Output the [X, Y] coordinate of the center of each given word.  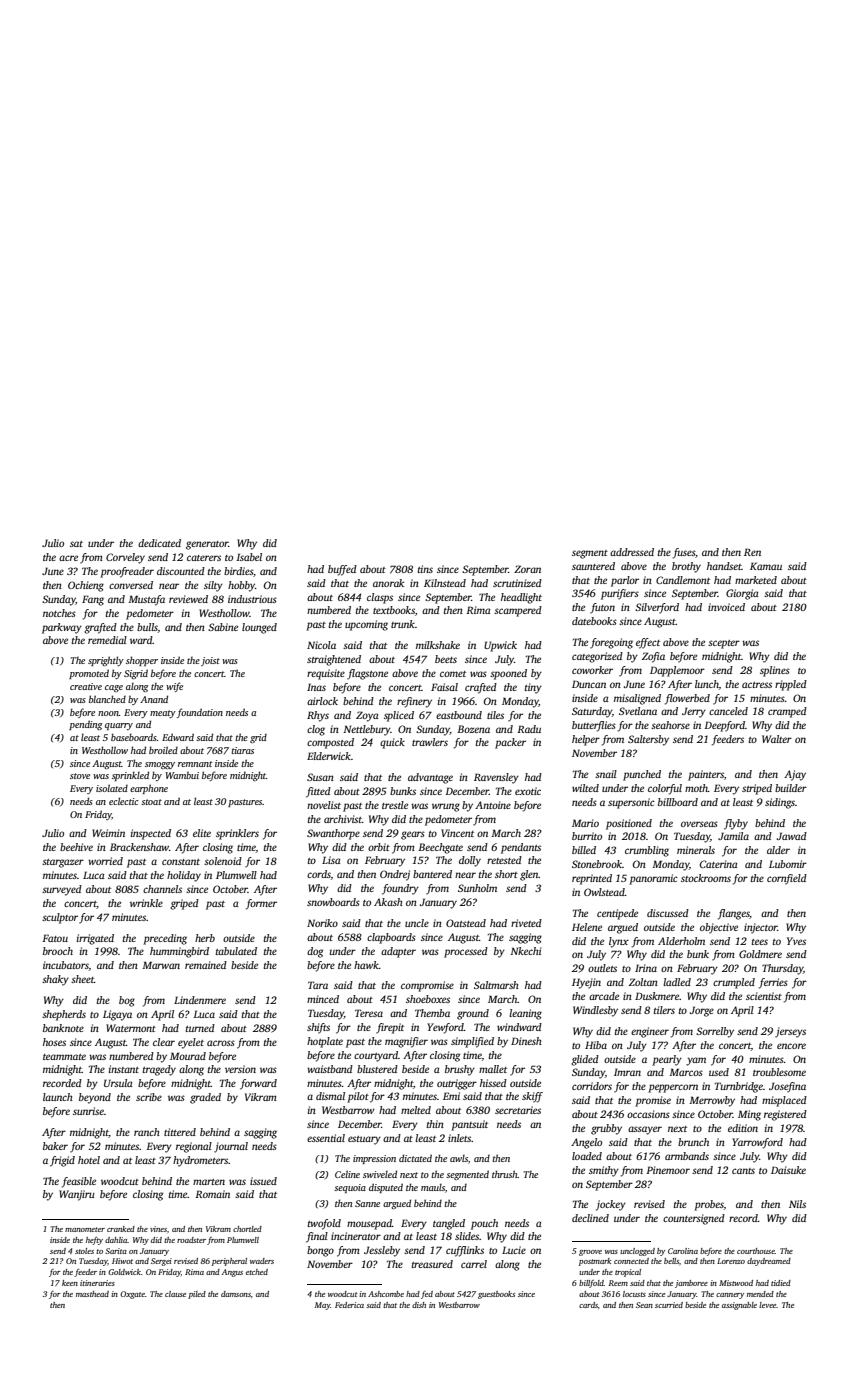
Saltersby [648, 740]
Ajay [795, 775]
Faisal [444, 687]
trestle [395, 805]
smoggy [160, 765]
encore [791, 1046]
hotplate [325, 1042]
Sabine [223, 627]
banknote [63, 1028]
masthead [92, 1294]
